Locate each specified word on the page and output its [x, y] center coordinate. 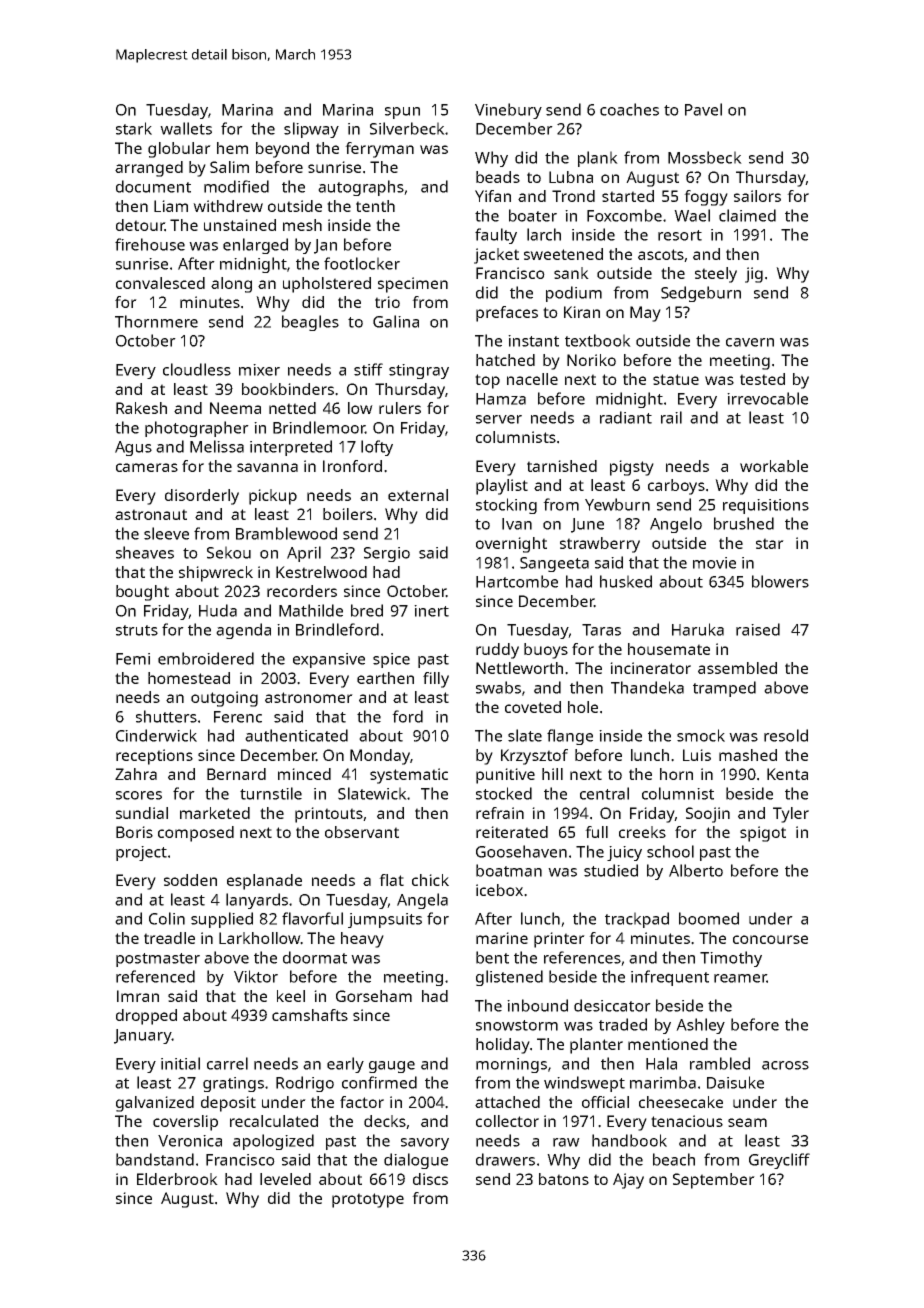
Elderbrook [177, 1179]
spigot [763, 834]
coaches [629, 109]
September [714, 1181]
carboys [676, 487]
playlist [502, 487]
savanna [267, 467]
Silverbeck [407, 128]
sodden [190, 880]
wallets [186, 128]
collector [507, 1121]
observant [362, 832]
